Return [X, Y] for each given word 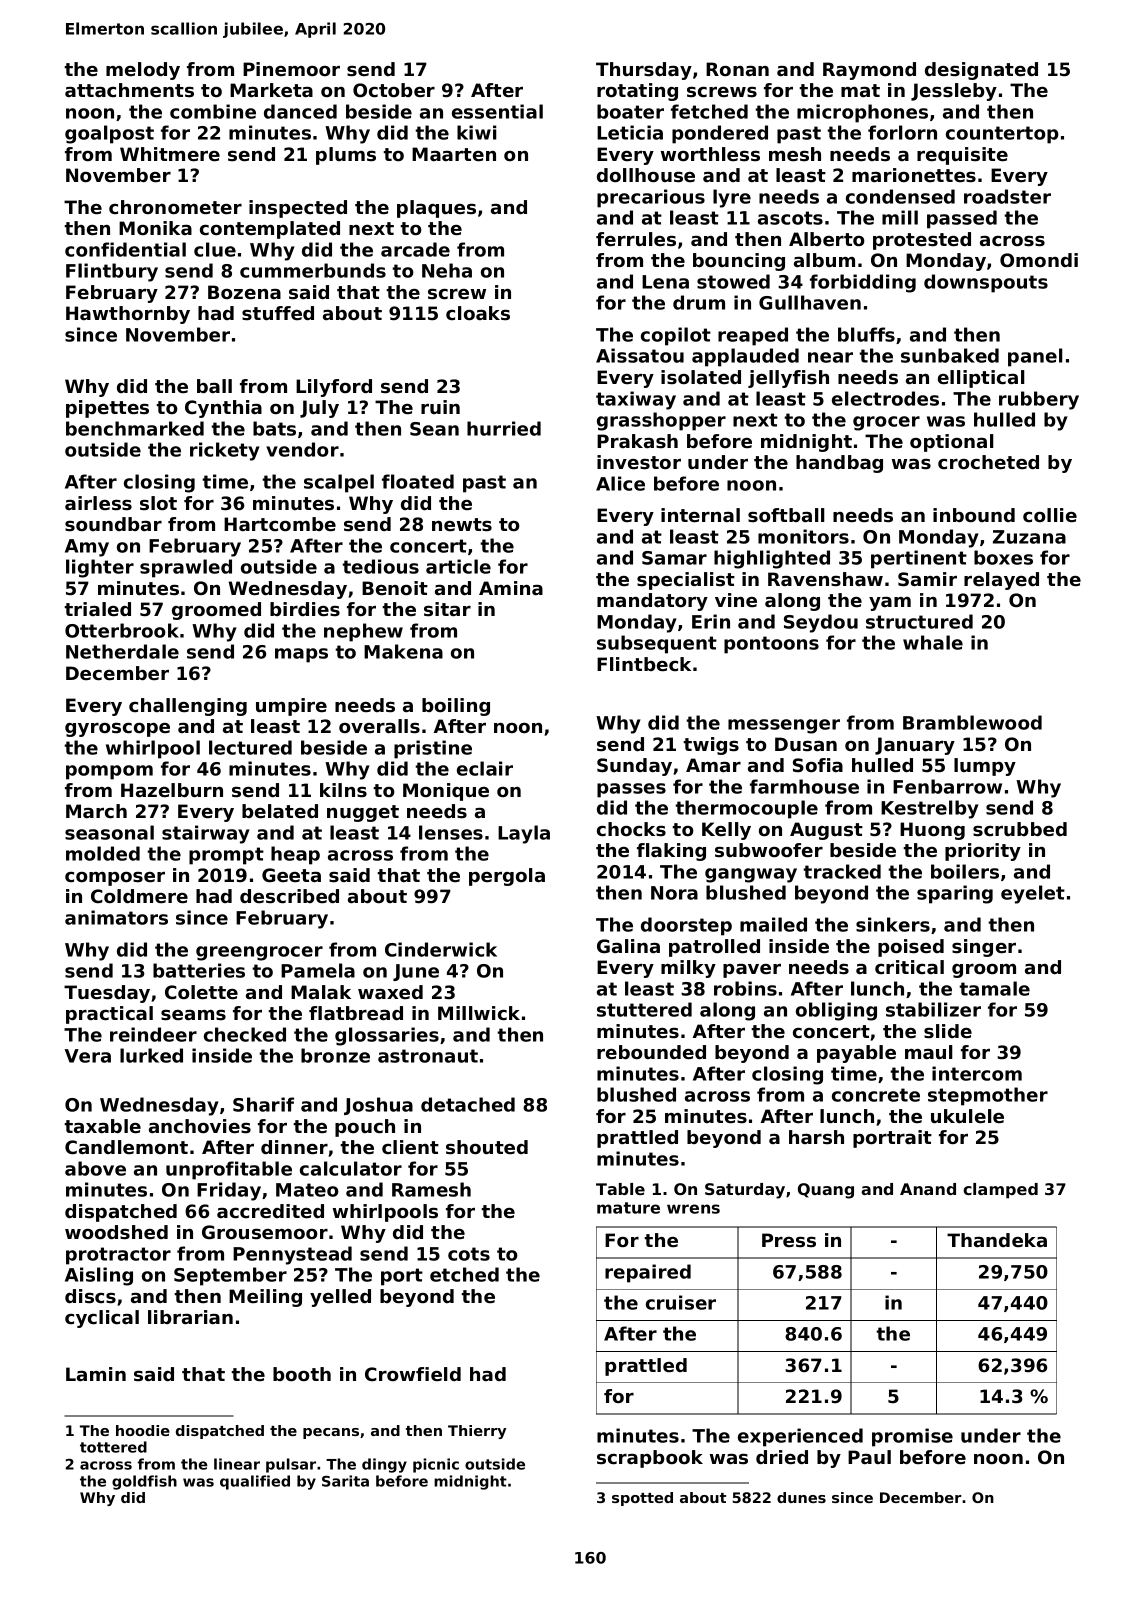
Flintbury [112, 272]
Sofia [818, 765]
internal [700, 515]
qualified [255, 1482]
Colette [201, 992]
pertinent [919, 559]
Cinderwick [441, 949]
